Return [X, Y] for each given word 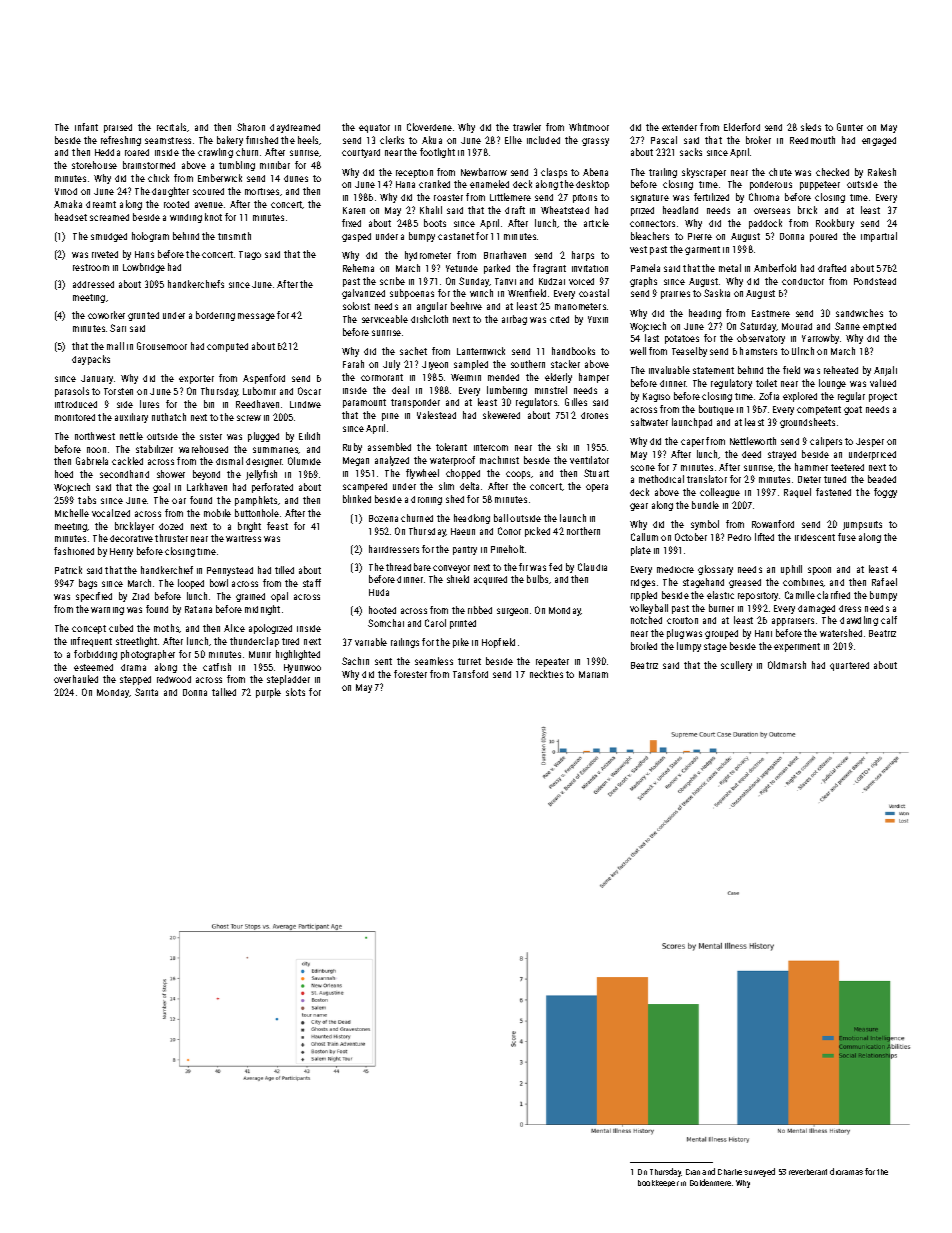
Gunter [850, 127]
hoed [64, 474]
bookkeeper [658, 1183]
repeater [552, 662]
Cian [693, 1172]
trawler [527, 127]
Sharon [251, 127]
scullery [736, 666]
